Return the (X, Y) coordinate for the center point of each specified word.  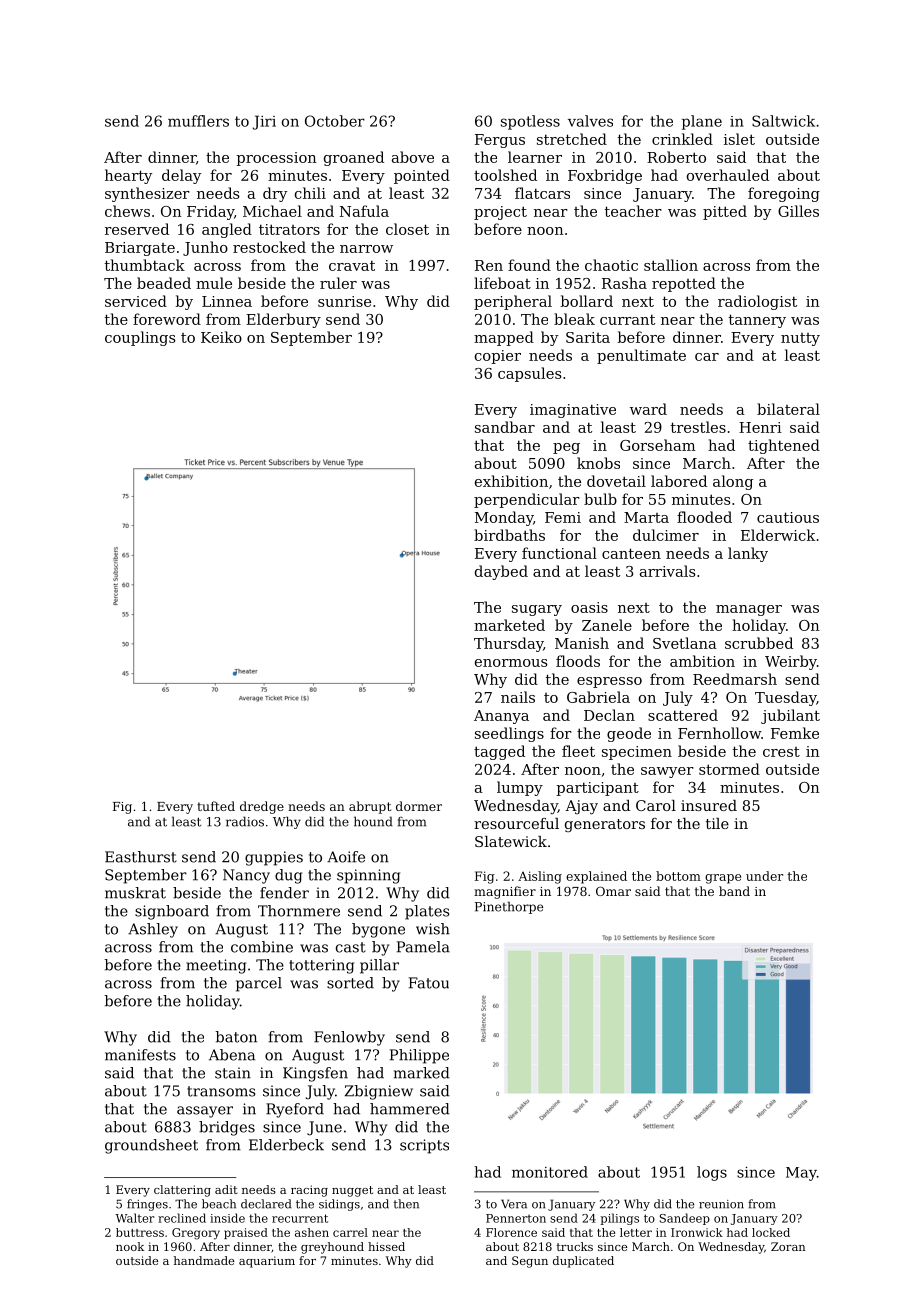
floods (578, 661)
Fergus (500, 141)
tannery (757, 321)
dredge (262, 807)
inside (227, 1218)
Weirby (791, 662)
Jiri (264, 122)
